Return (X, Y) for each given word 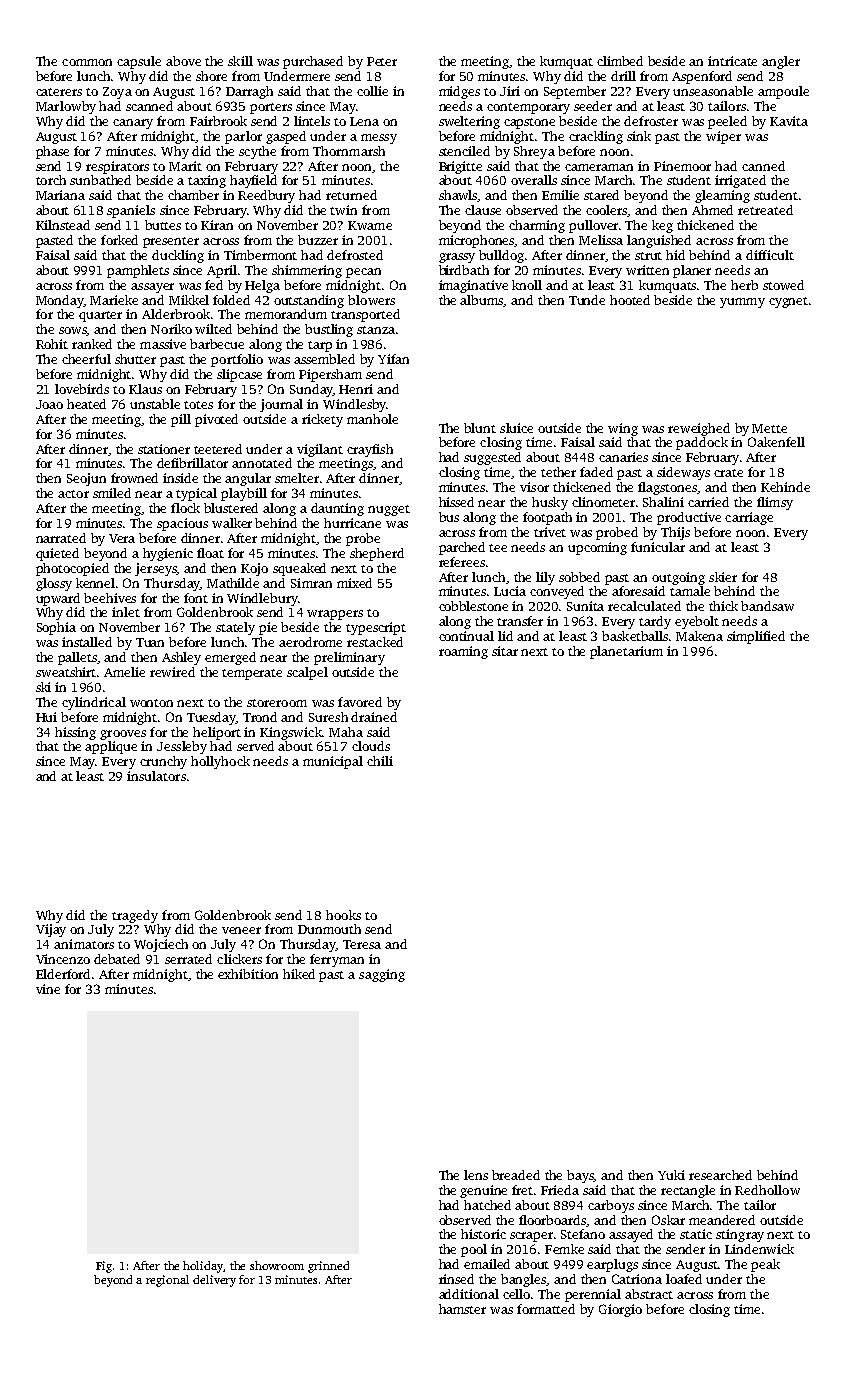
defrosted (355, 255)
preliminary (349, 658)
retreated (765, 210)
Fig (104, 1267)
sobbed (579, 577)
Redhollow (767, 1190)
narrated (61, 538)
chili (380, 761)
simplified (756, 637)
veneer (241, 930)
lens (476, 1175)
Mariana (60, 195)
